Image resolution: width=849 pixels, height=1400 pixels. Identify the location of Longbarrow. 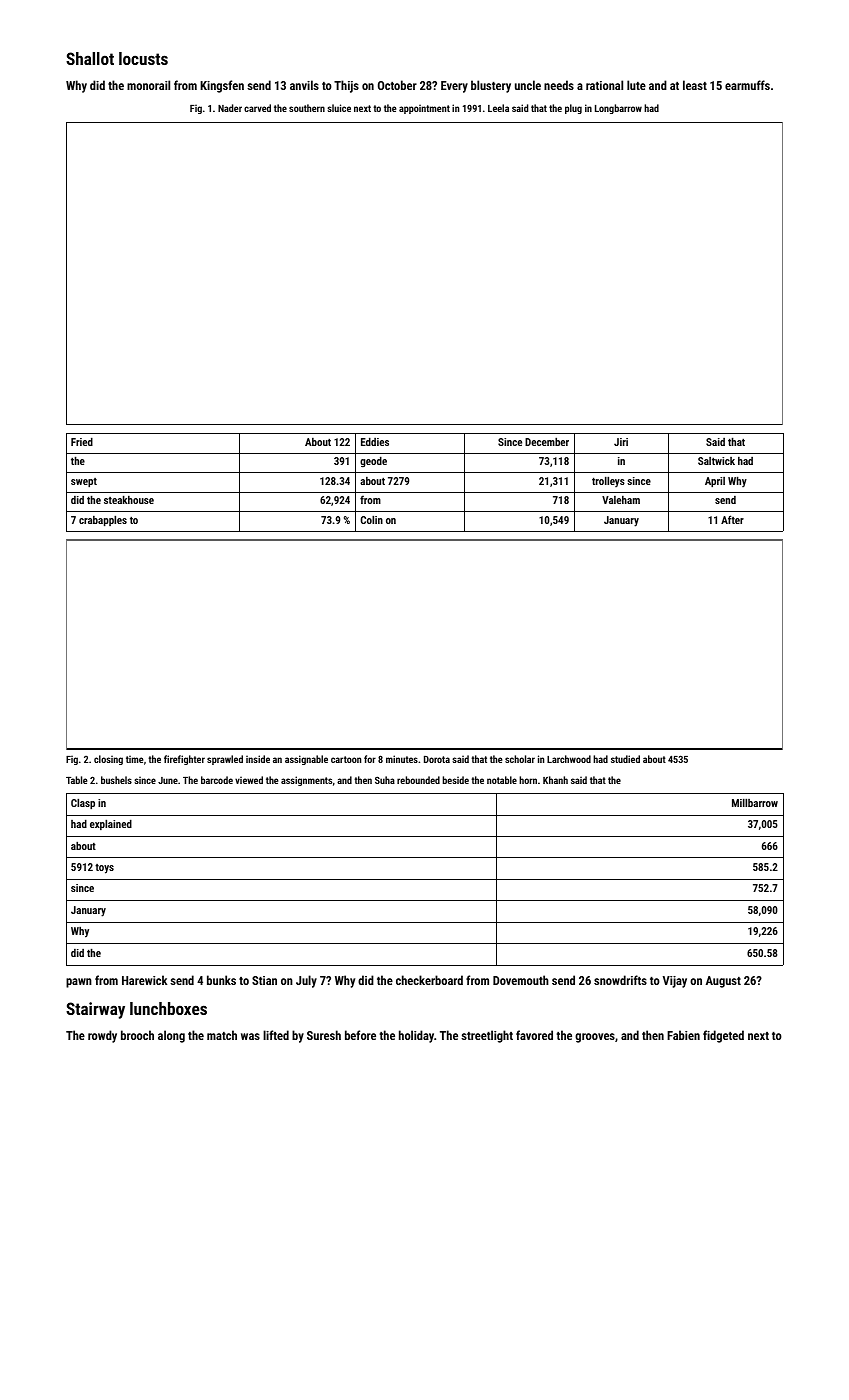
(618, 109).
